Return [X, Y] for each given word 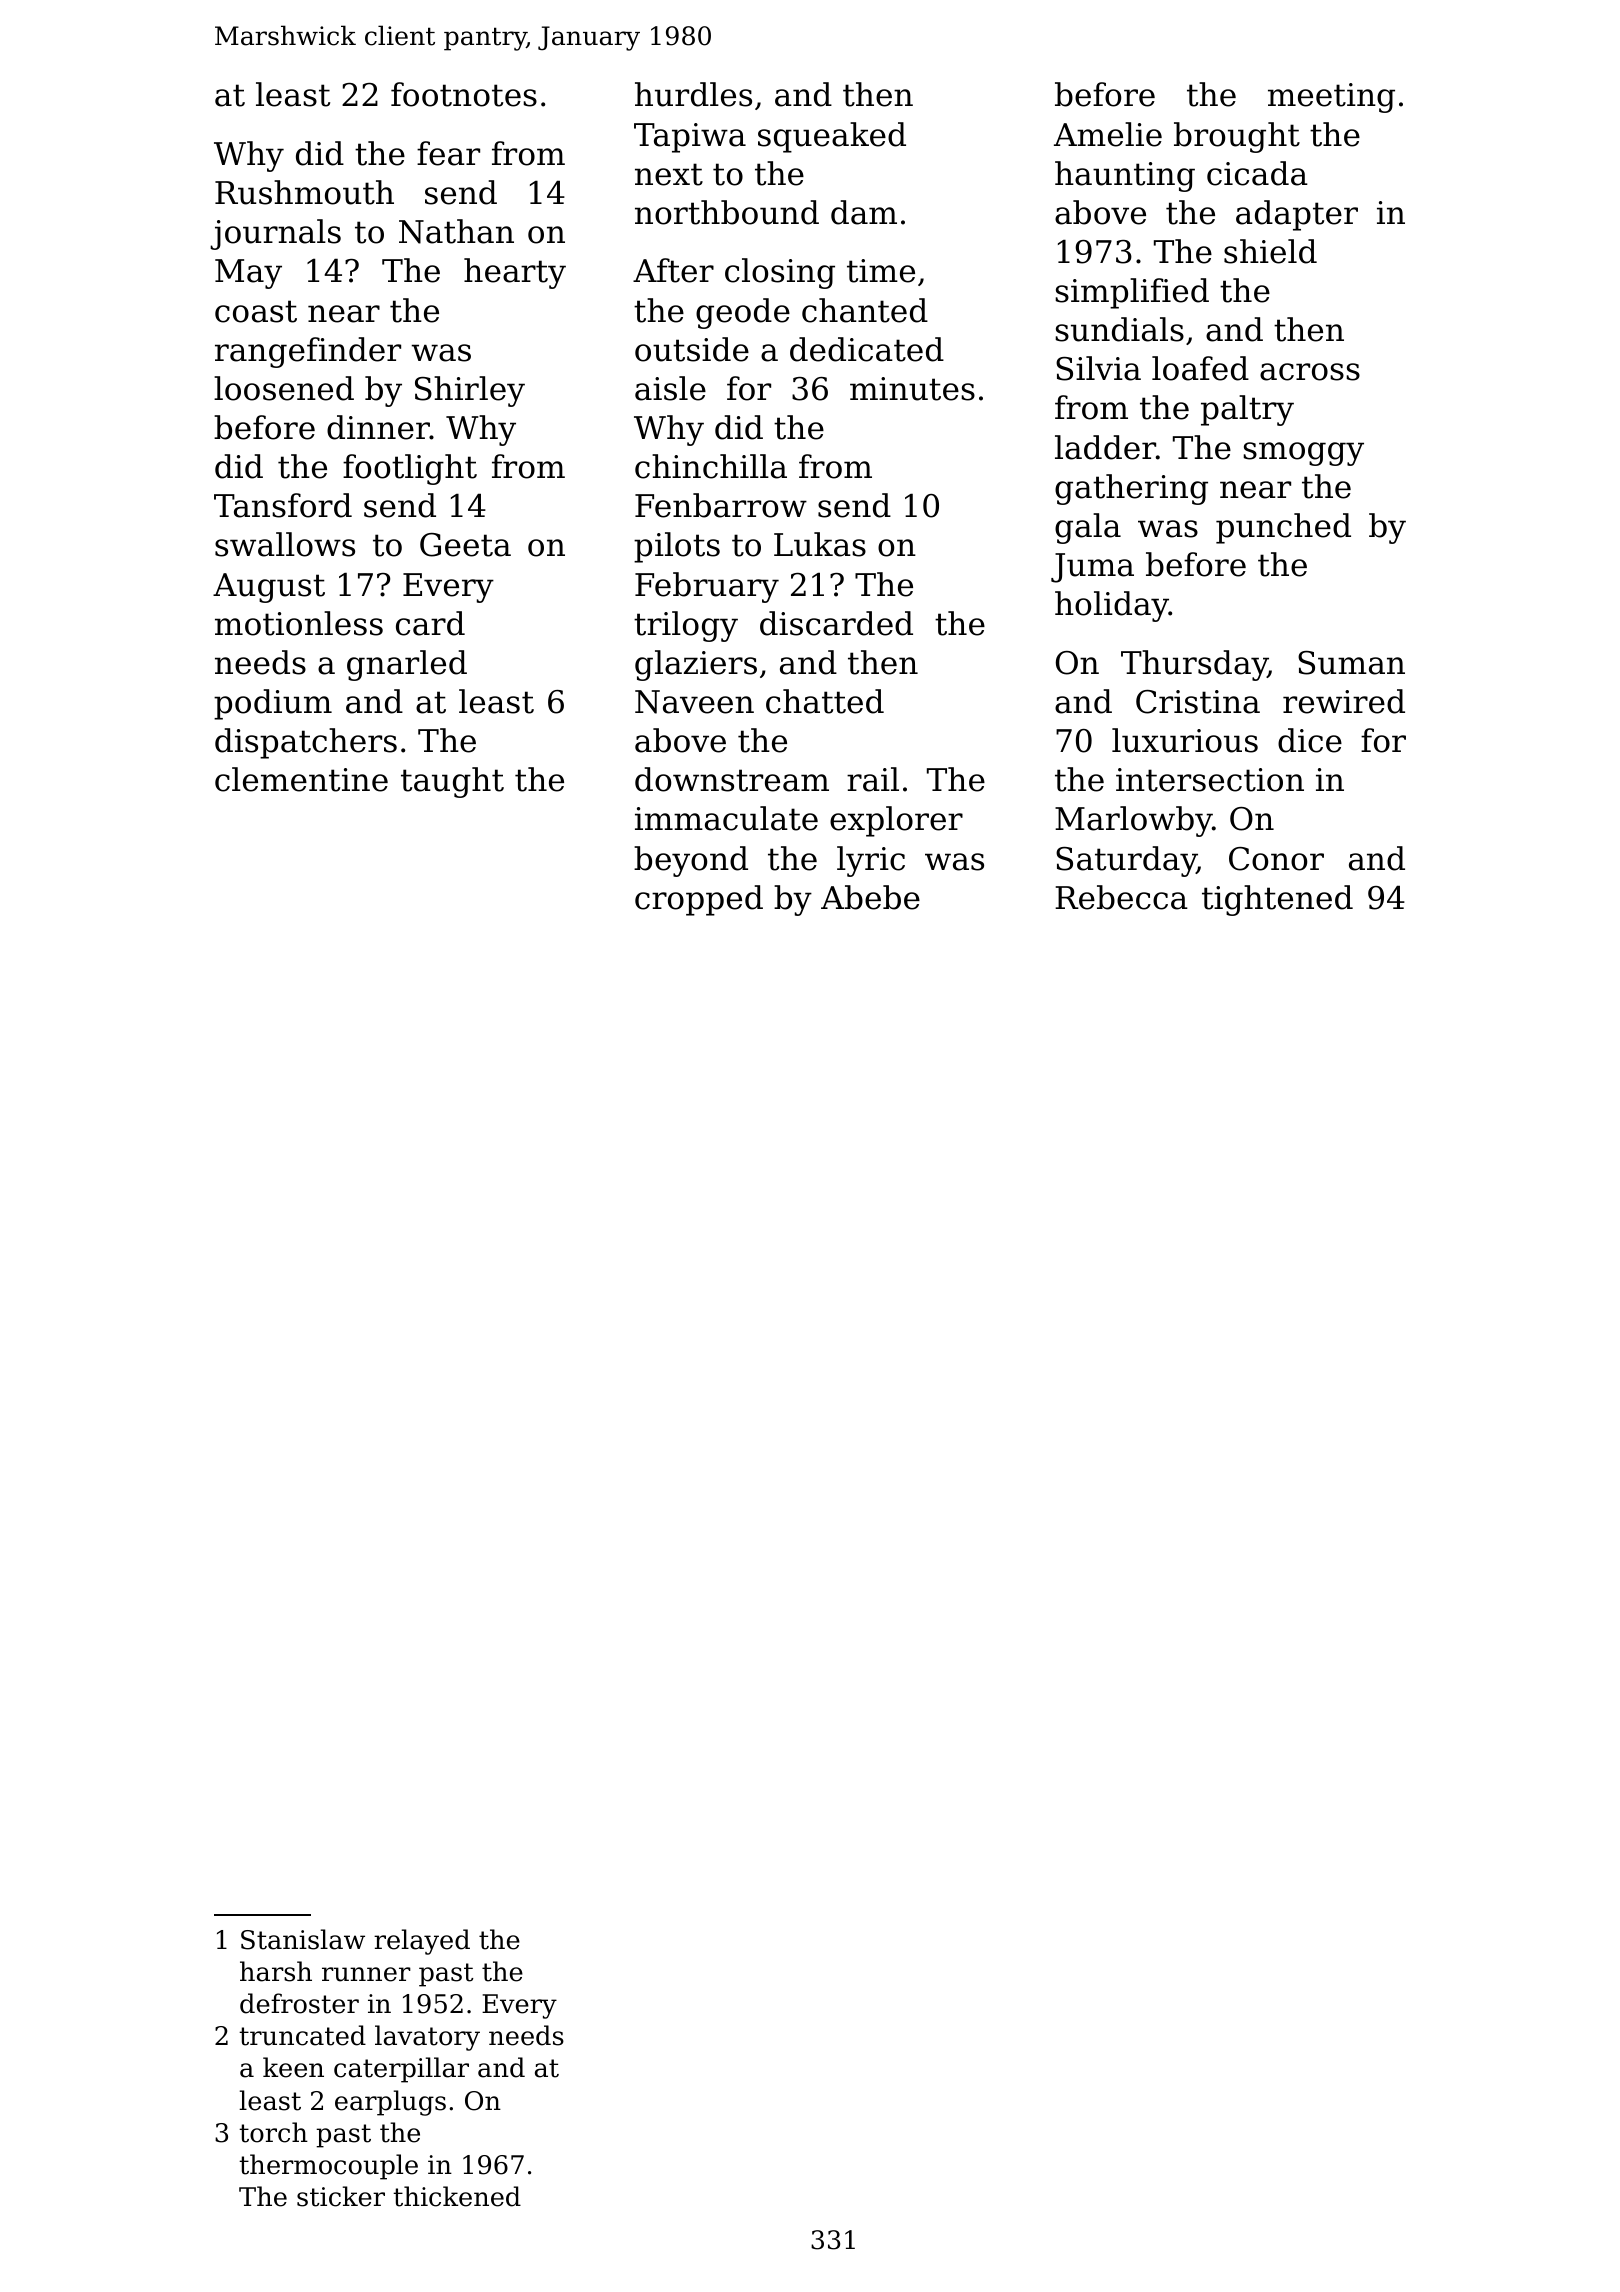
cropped [699, 900]
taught [452, 782]
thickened [457, 2196]
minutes [912, 389]
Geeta [465, 545]
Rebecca [1121, 897]
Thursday [1194, 665]
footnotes [464, 94]
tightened [1277, 900]
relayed [422, 1942]
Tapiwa [690, 138]
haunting [1125, 176]
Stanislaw [303, 1939]
